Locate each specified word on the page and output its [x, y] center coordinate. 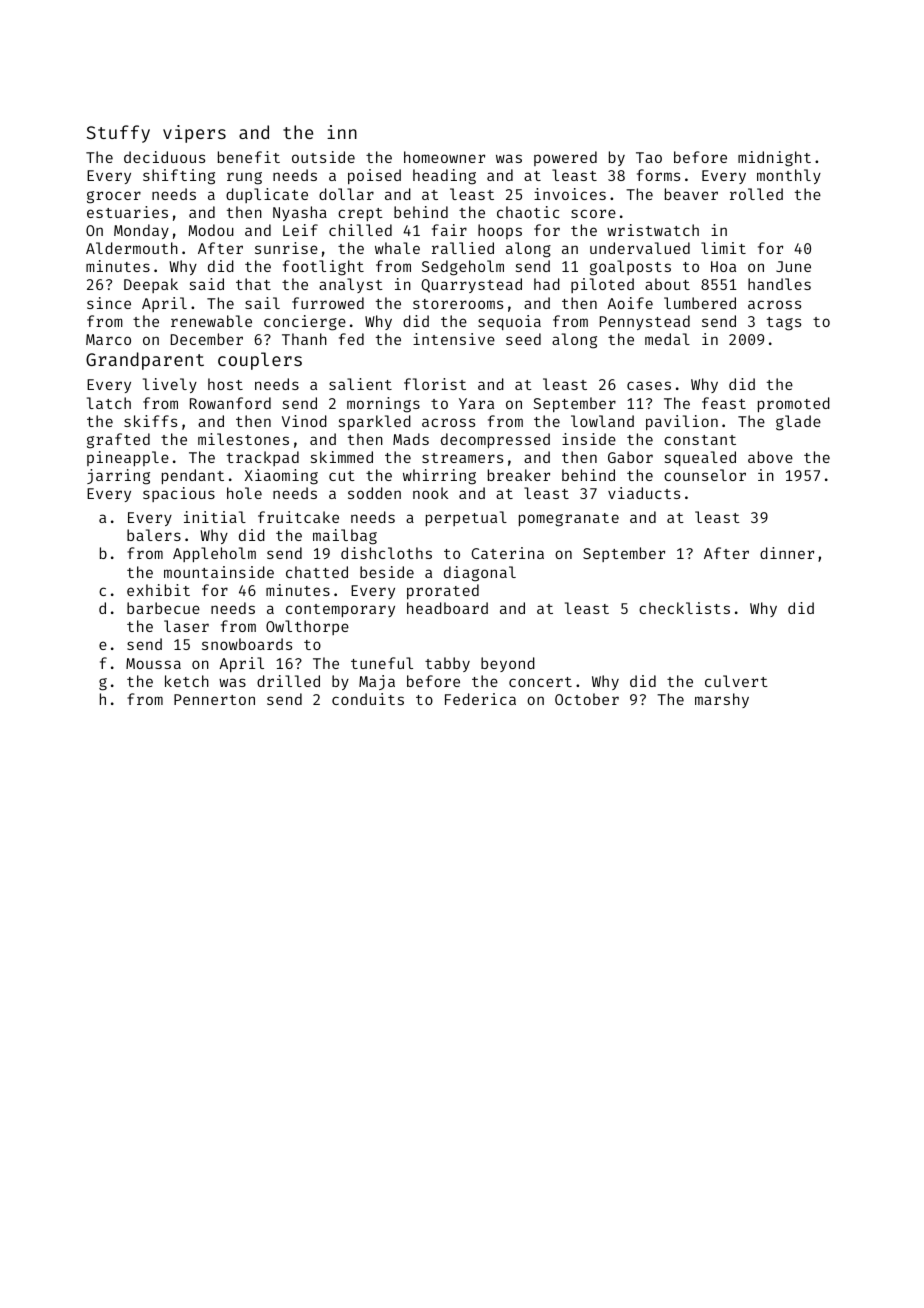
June [793, 266]
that [253, 284]
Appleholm [214, 554]
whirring [439, 477]
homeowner [444, 157]
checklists [684, 608]
